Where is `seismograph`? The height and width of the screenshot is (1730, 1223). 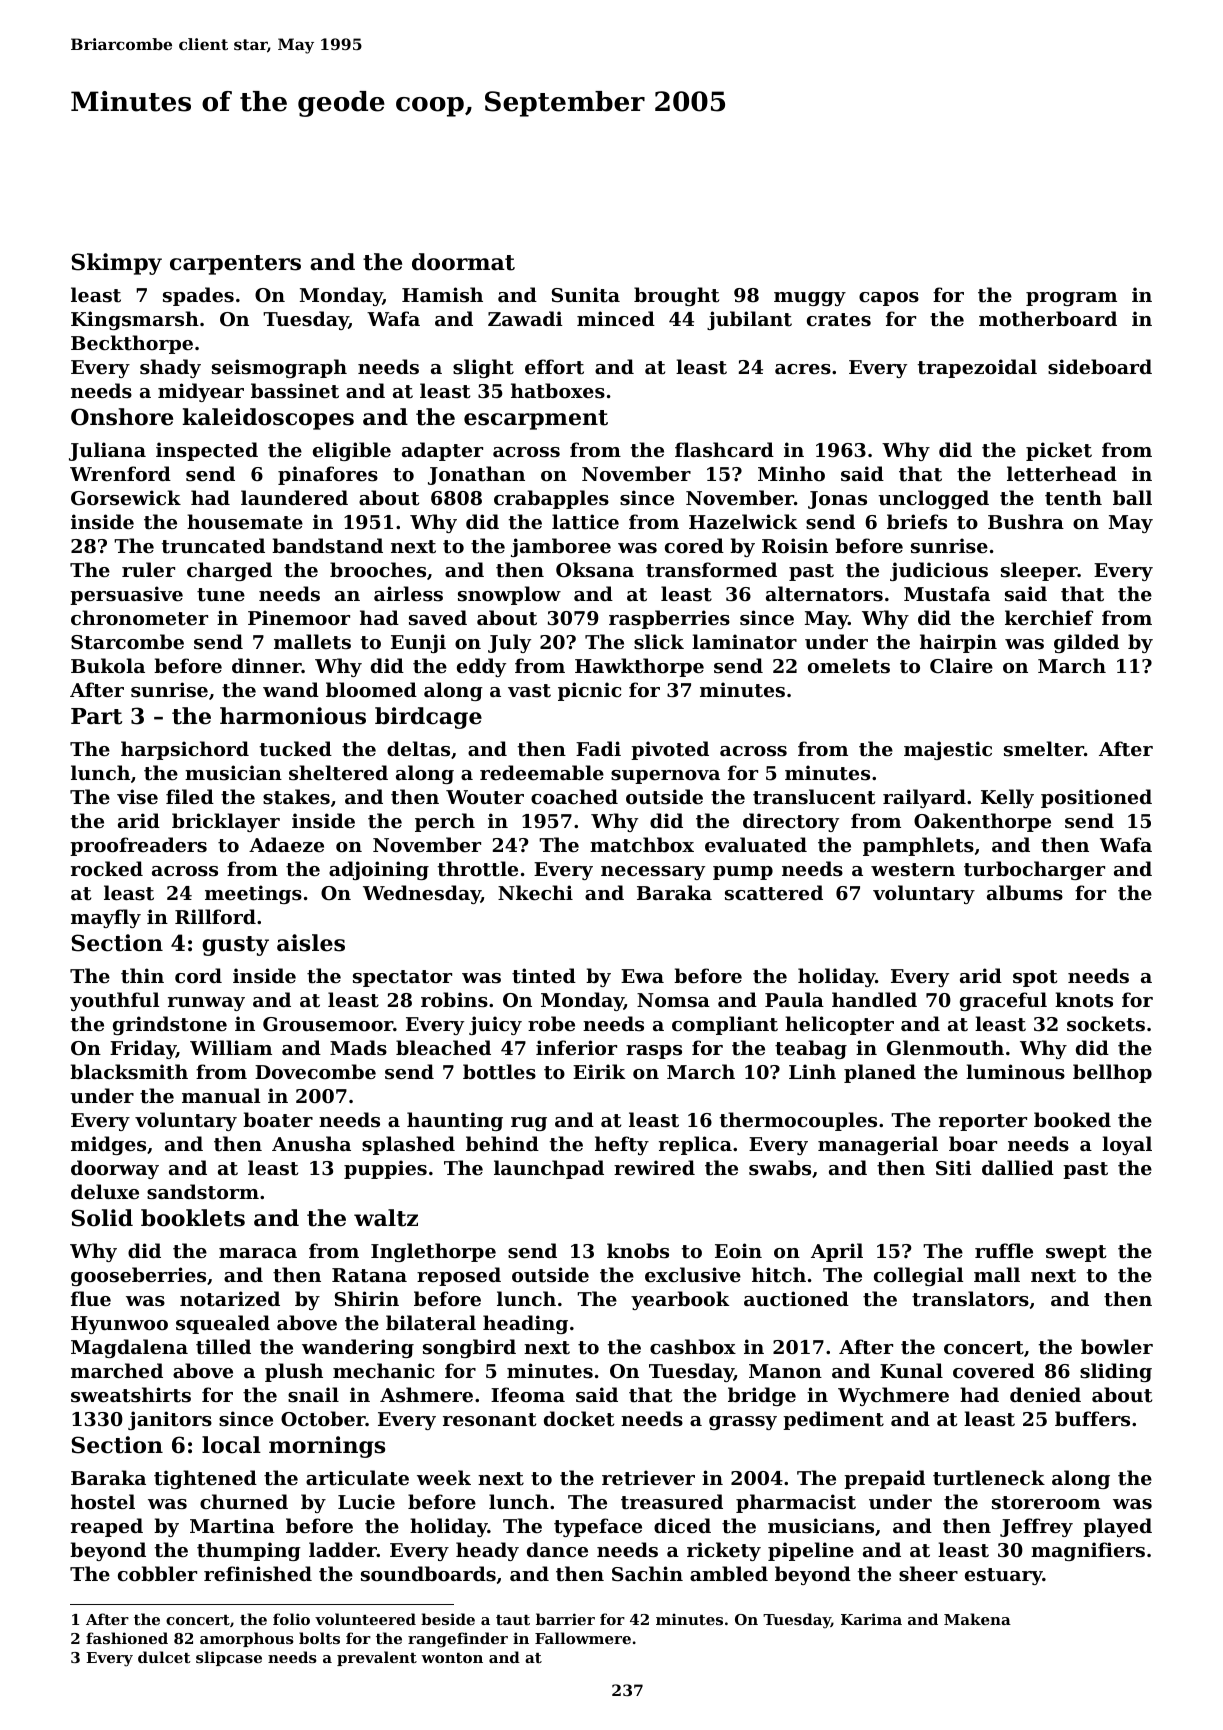
seismograph is located at coordinates (279, 368).
